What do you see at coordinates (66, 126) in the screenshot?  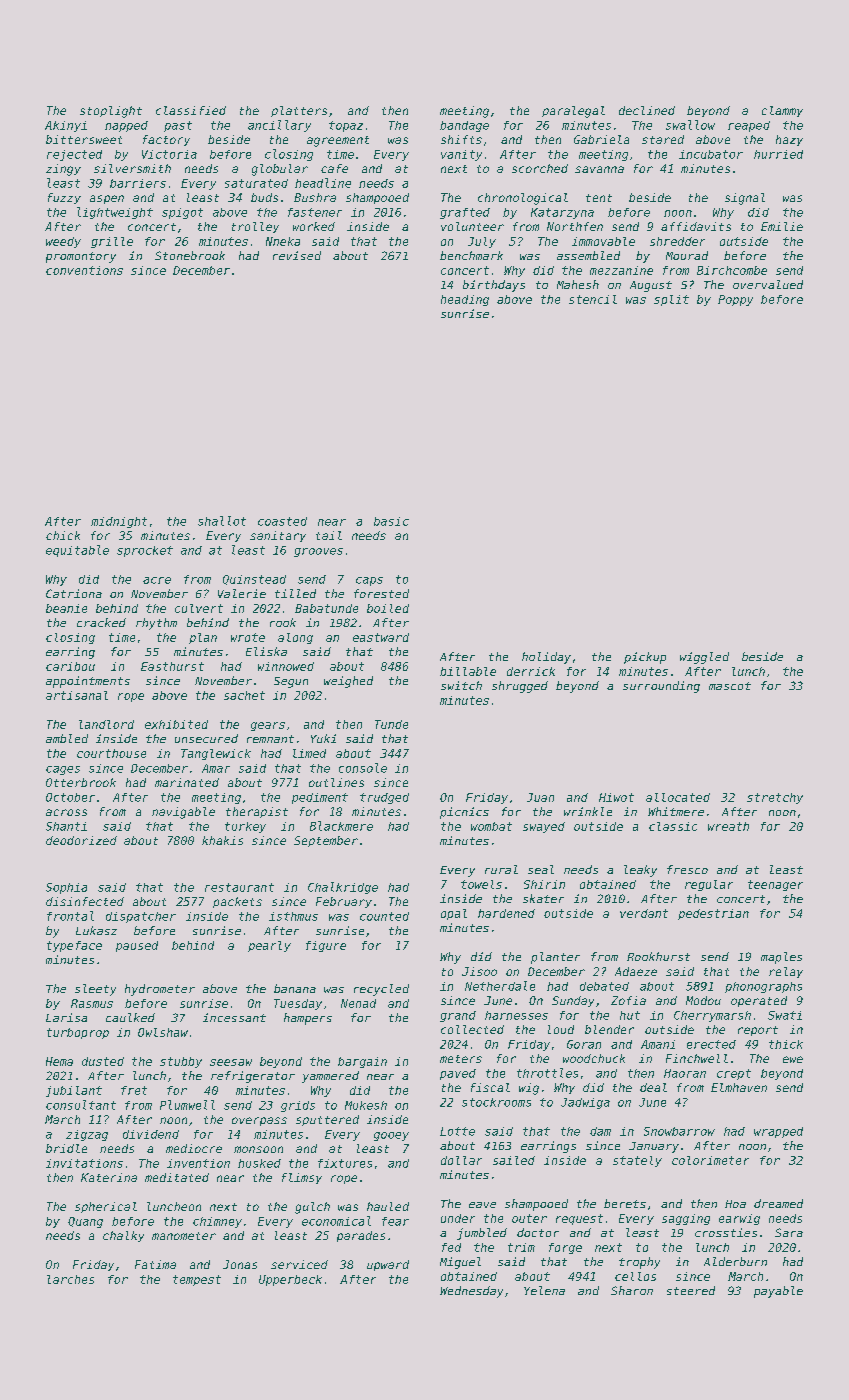 I see `Akinyi` at bounding box center [66, 126].
